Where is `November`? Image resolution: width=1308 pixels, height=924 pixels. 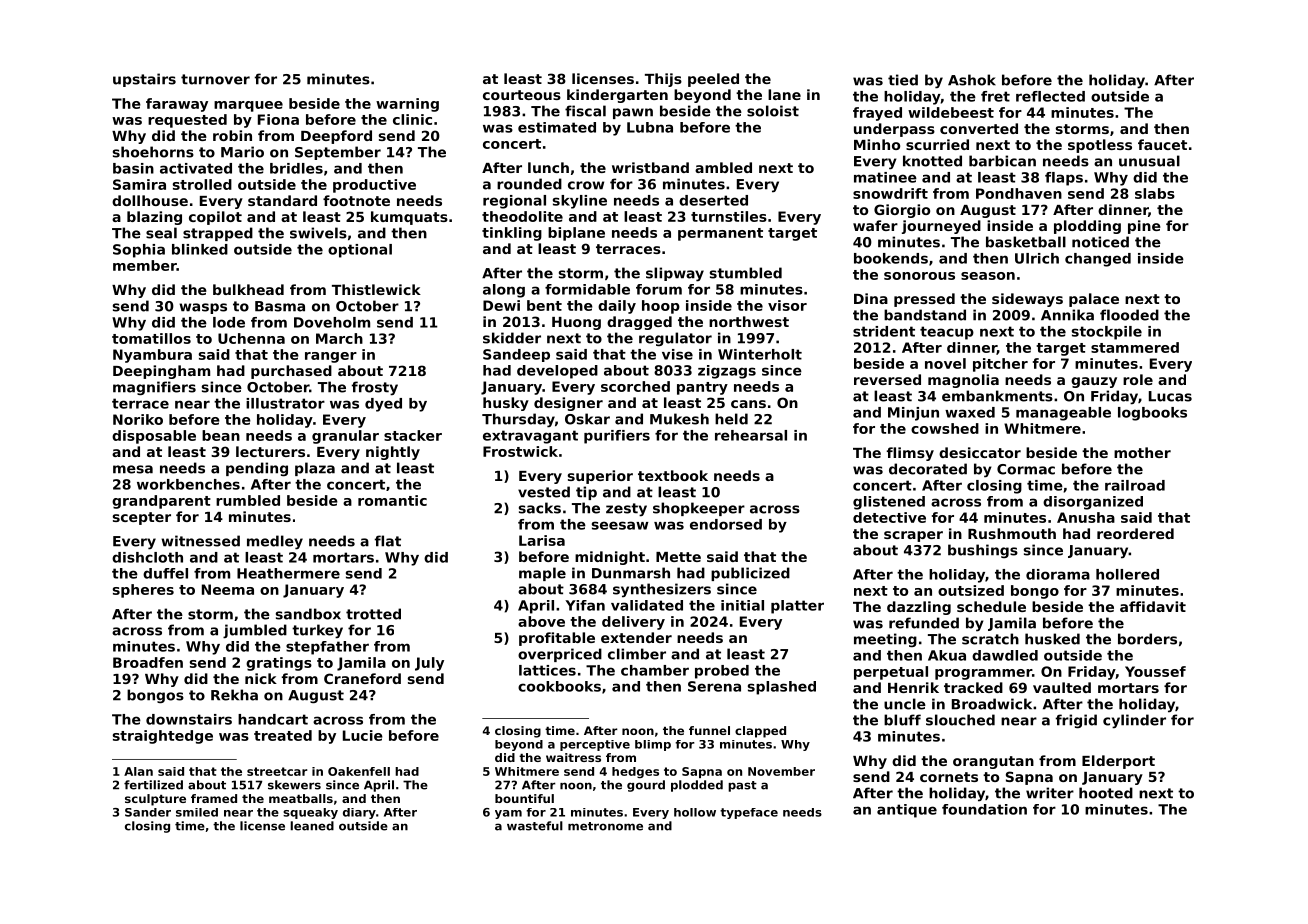
November is located at coordinates (781, 771).
